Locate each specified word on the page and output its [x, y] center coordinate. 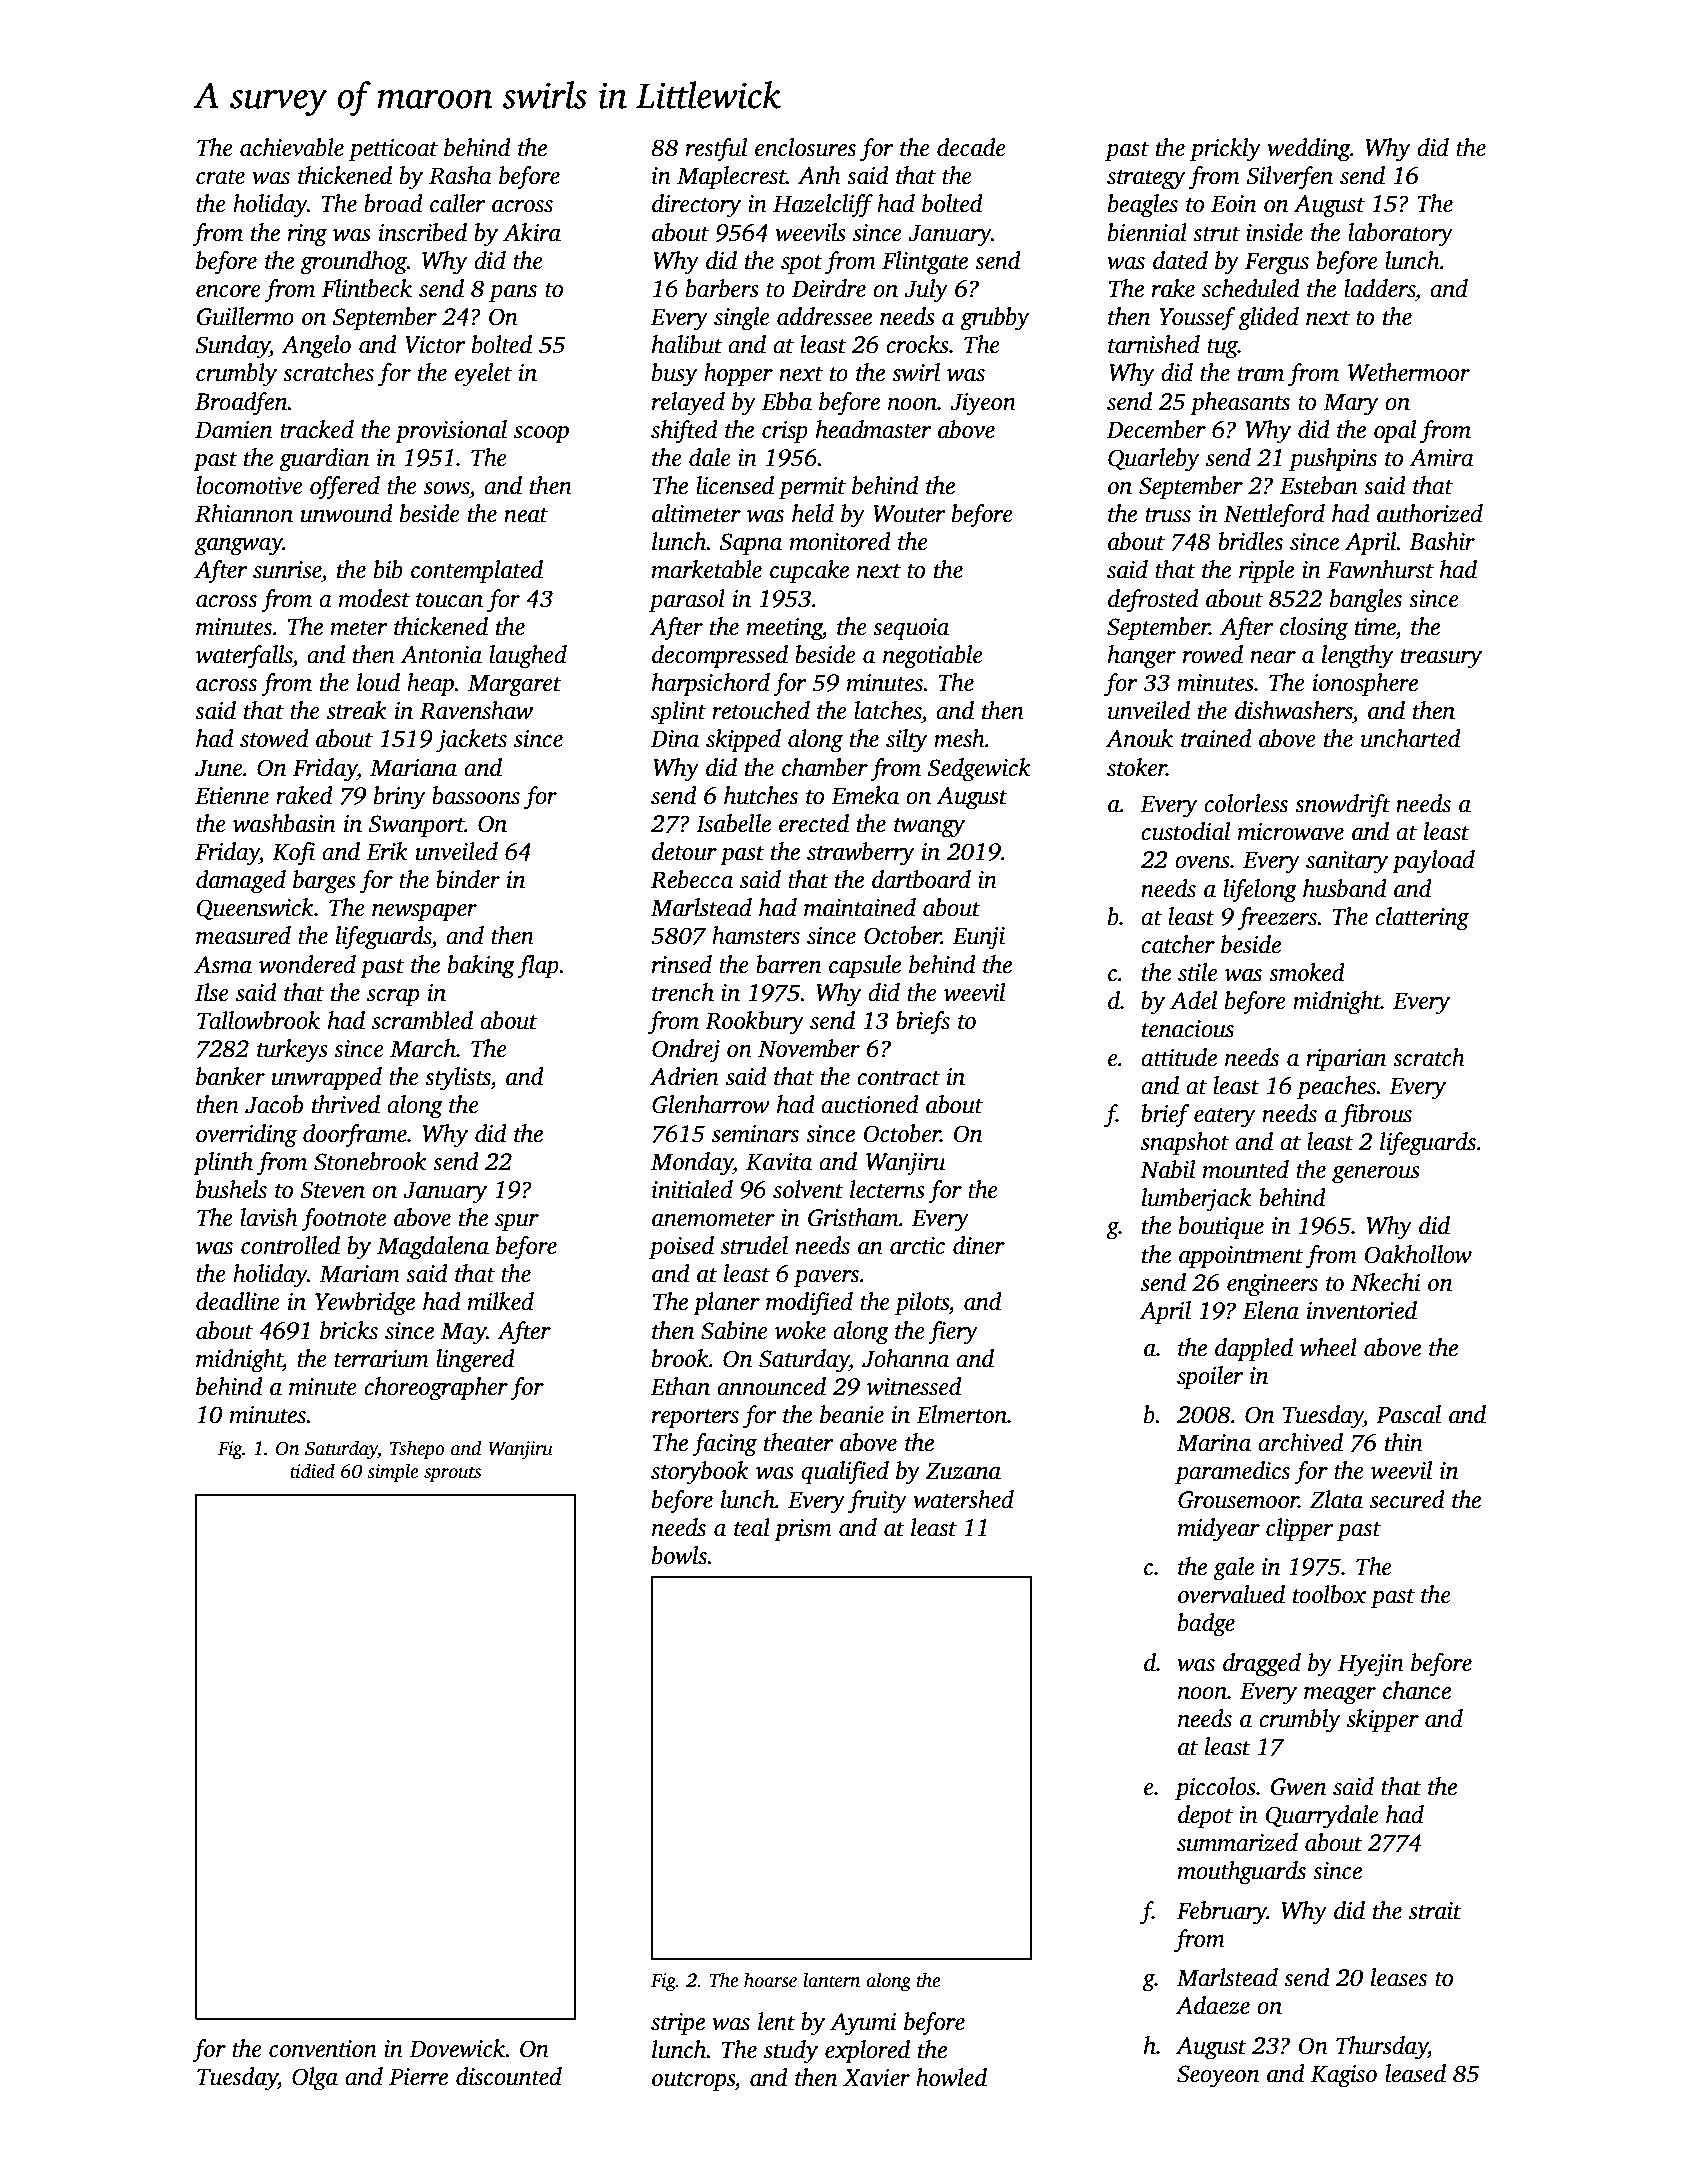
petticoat [393, 150]
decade [971, 147]
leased [1415, 2073]
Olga [315, 2079]
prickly [1225, 150]
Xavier [876, 2078]
